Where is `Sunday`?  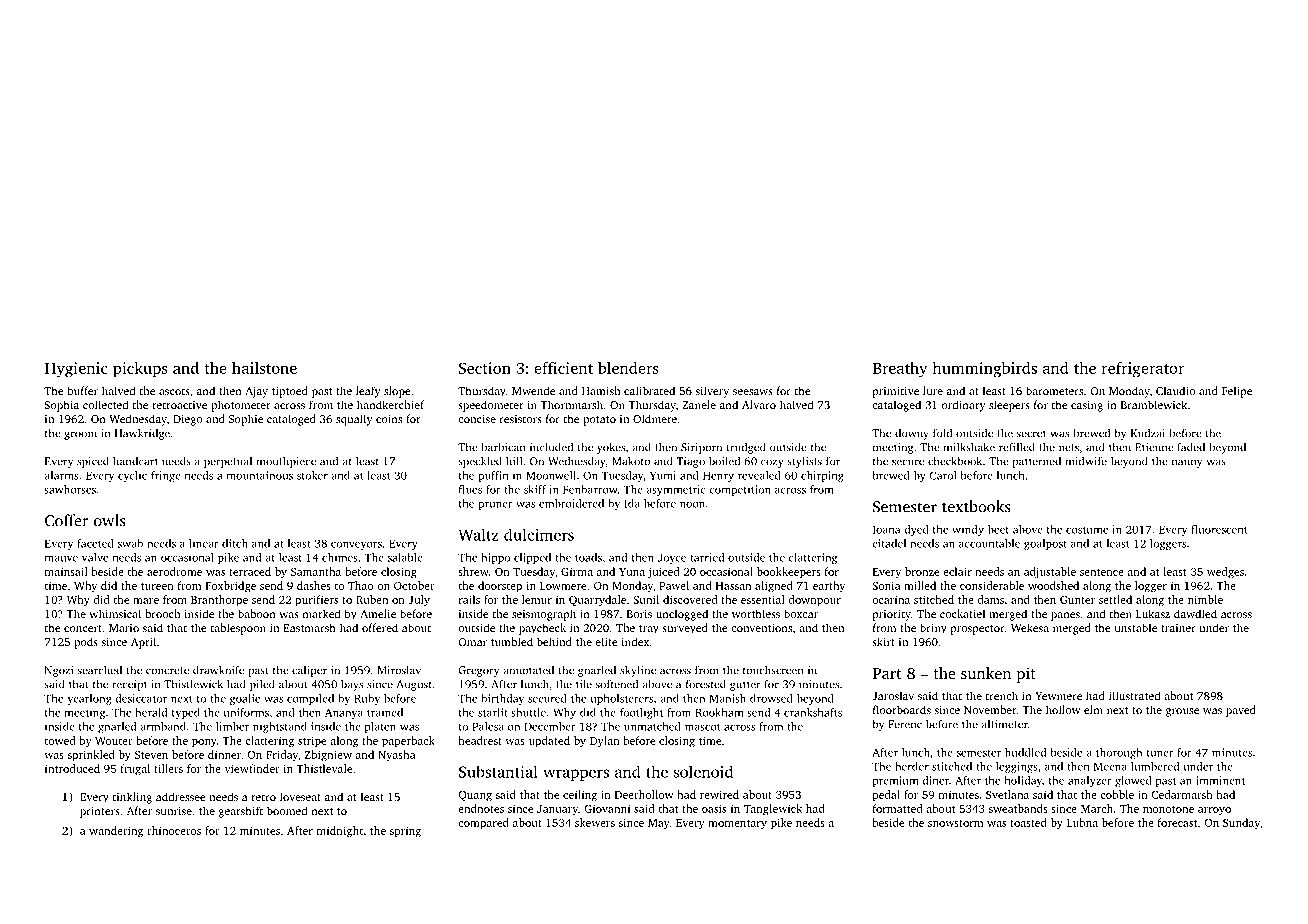 Sunday is located at coordinates (1241, 824).
